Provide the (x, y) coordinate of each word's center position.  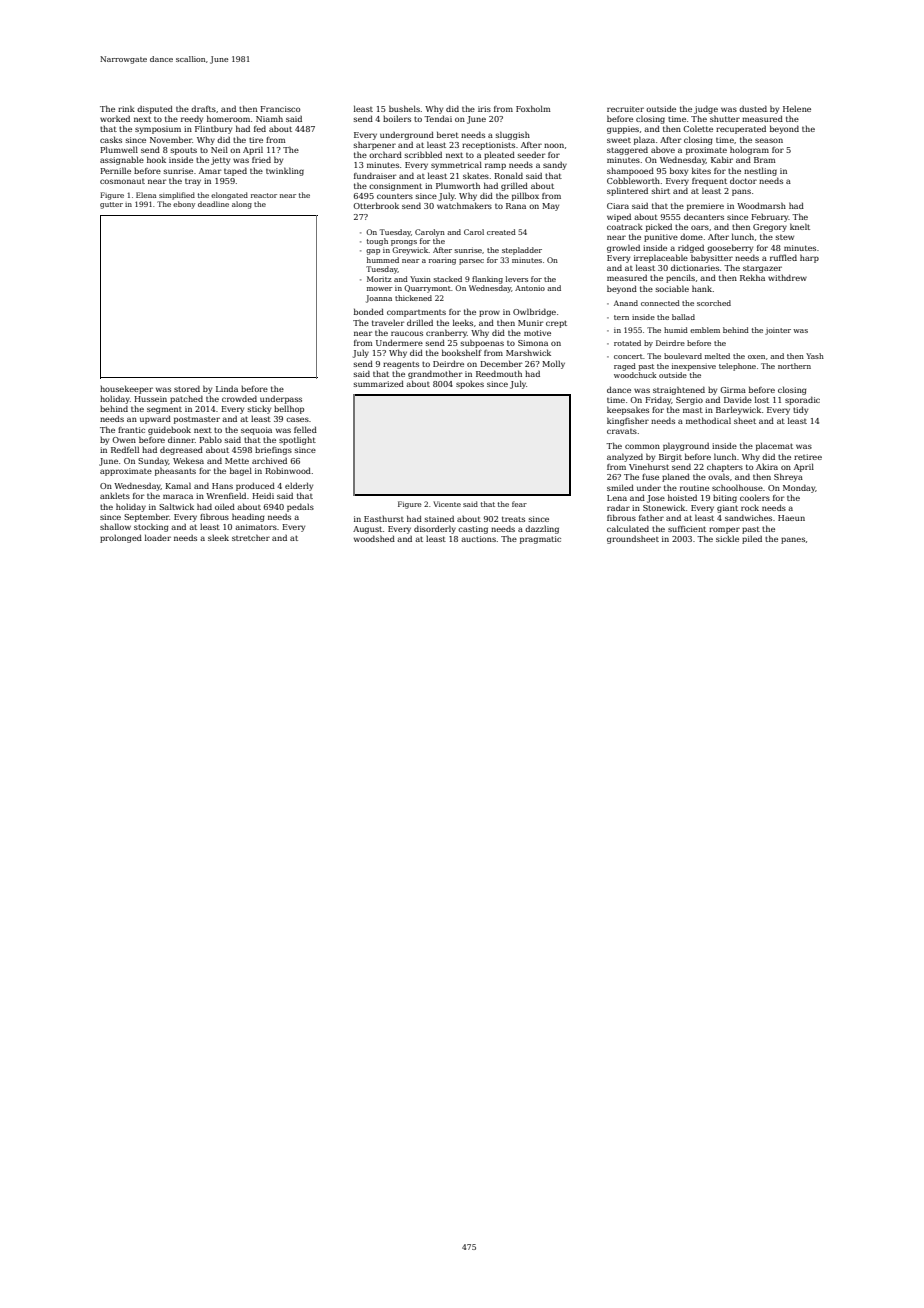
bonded (369, 311)
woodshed (374, 538)
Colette (698, 128)
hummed (383, 260)
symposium (158, 130)
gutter (111, 205)
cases (297, 419)
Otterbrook (376, 205)
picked (659, 227)
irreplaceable (661, 258)
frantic (131, 430)
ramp (495, 166)
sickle (727, 539)
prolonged (121, 539)
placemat (774, 446)
